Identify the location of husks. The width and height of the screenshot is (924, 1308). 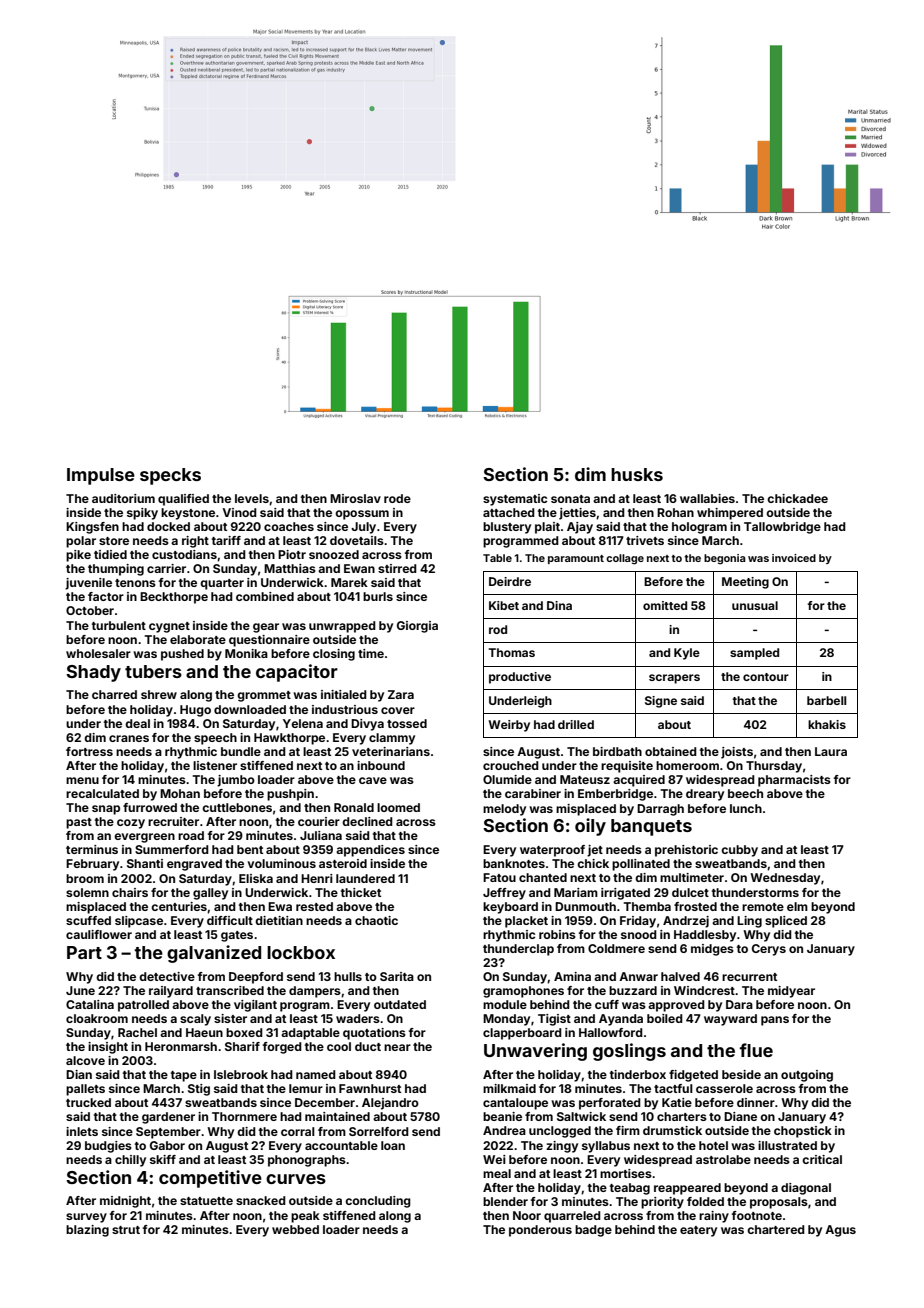
(637, 474).
